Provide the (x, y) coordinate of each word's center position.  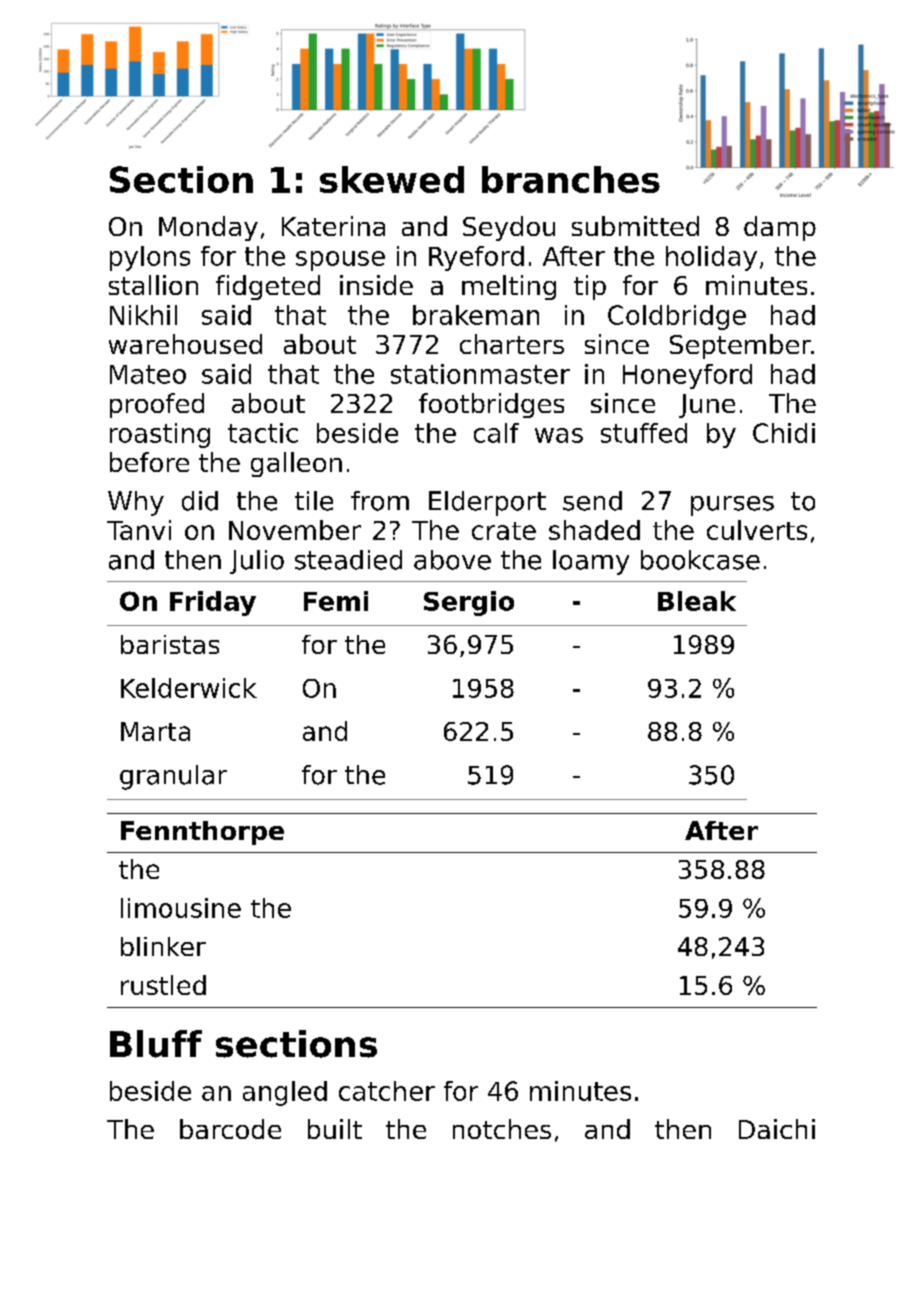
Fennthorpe (202, 833)
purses (732, 506)
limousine (181, 908)
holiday (711, 258)
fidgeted (268, 287)
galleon (296, 464)
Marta (155, 731)
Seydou (509, 228)
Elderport (487, 503)
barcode (230, 1129)
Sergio (469, 603)
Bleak (697, 601)
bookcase (700, 560)
